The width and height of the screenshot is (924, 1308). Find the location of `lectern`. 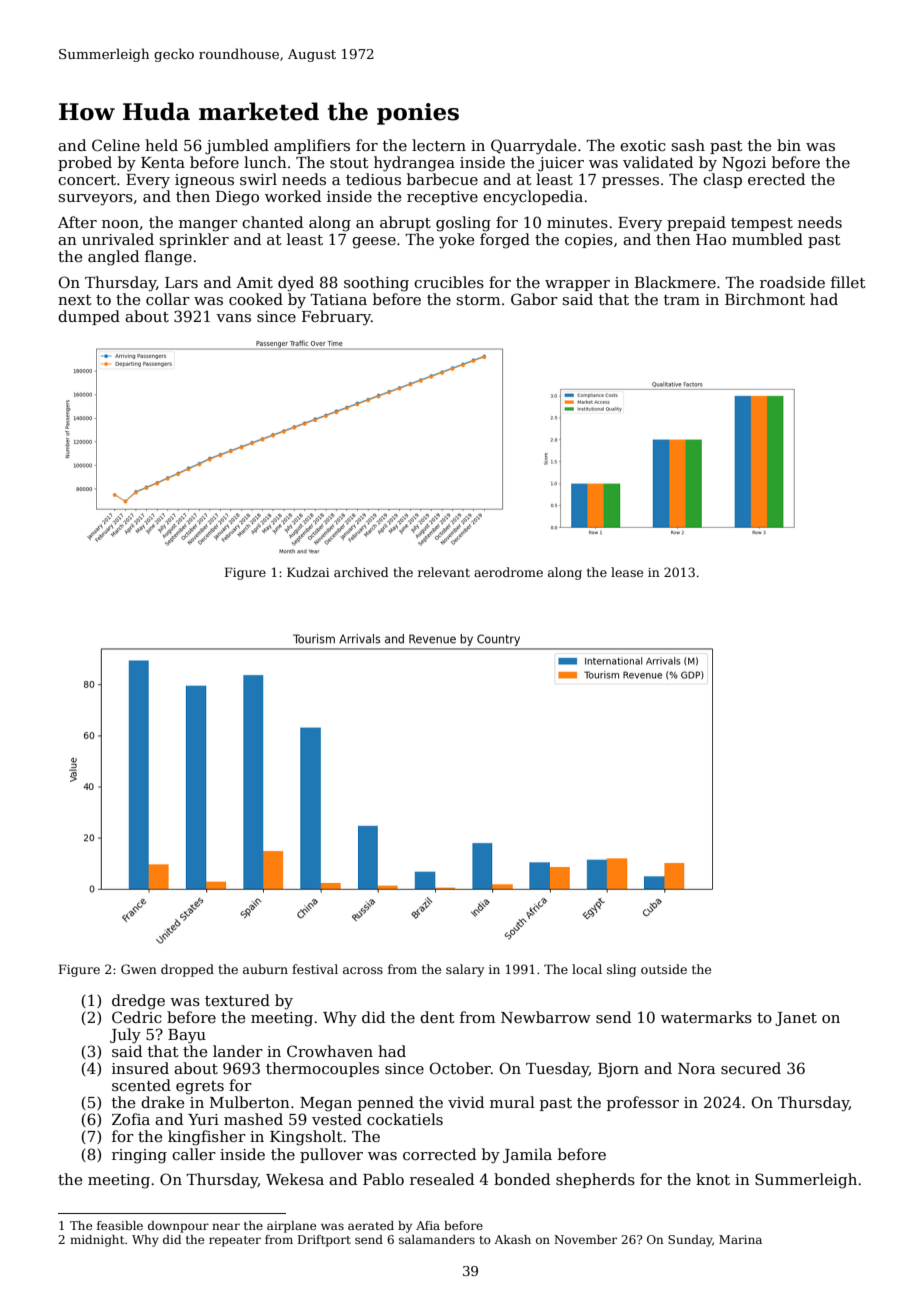

lectern is located at coordinates (439, 145).
